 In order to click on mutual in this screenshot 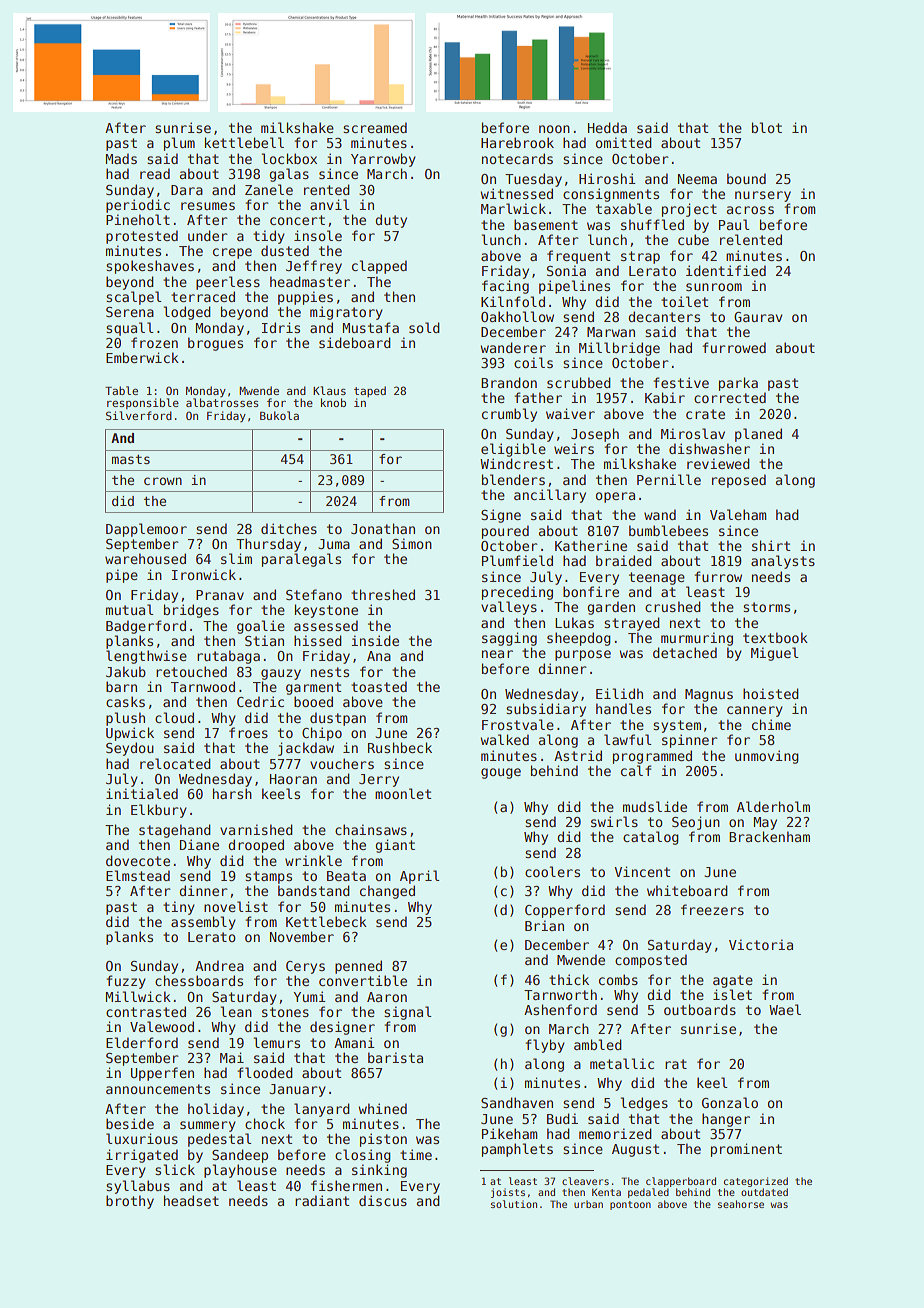, I will do `click(129, 609)`.
